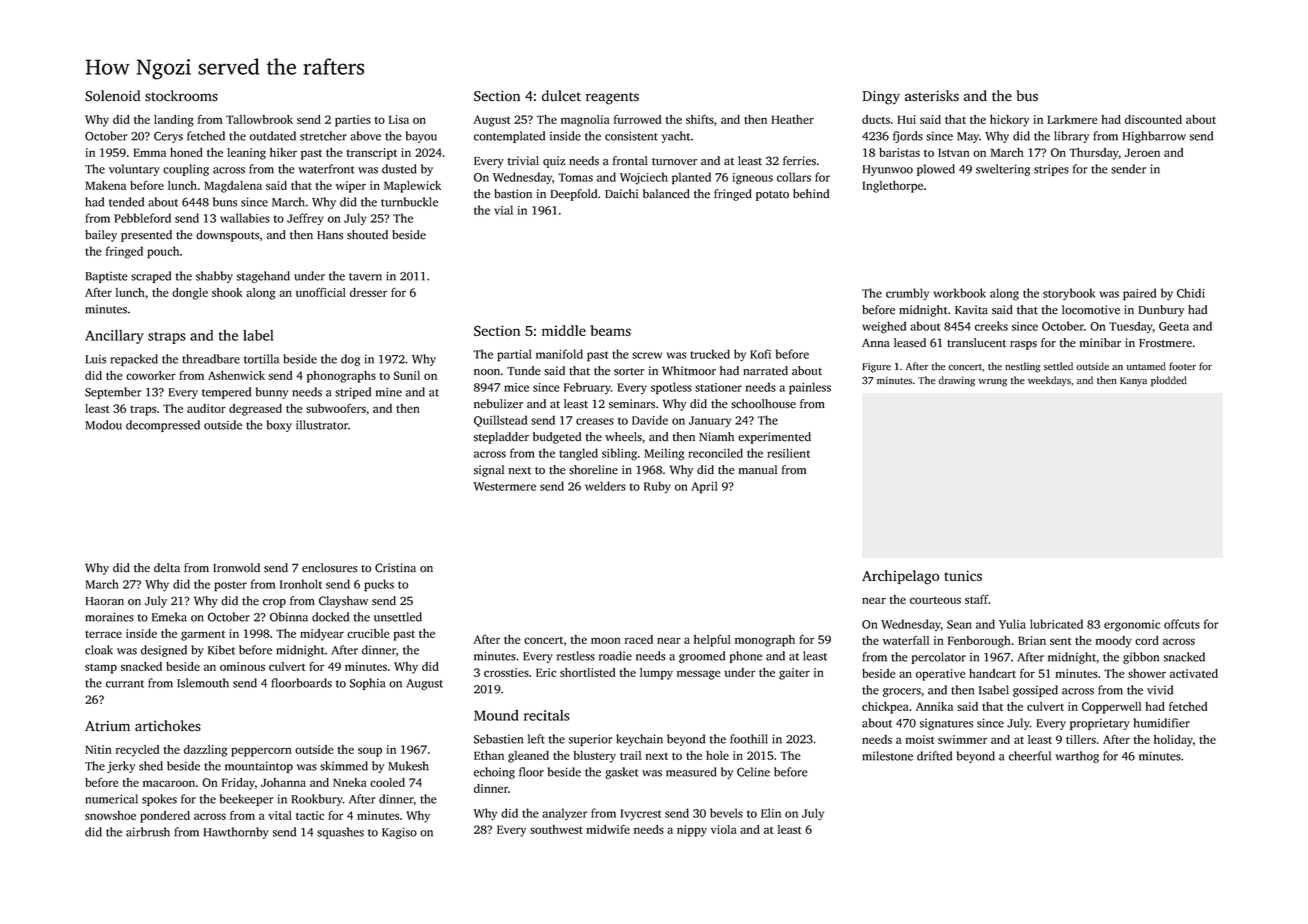  I want to click on Baptiste, so click(107, 277).
